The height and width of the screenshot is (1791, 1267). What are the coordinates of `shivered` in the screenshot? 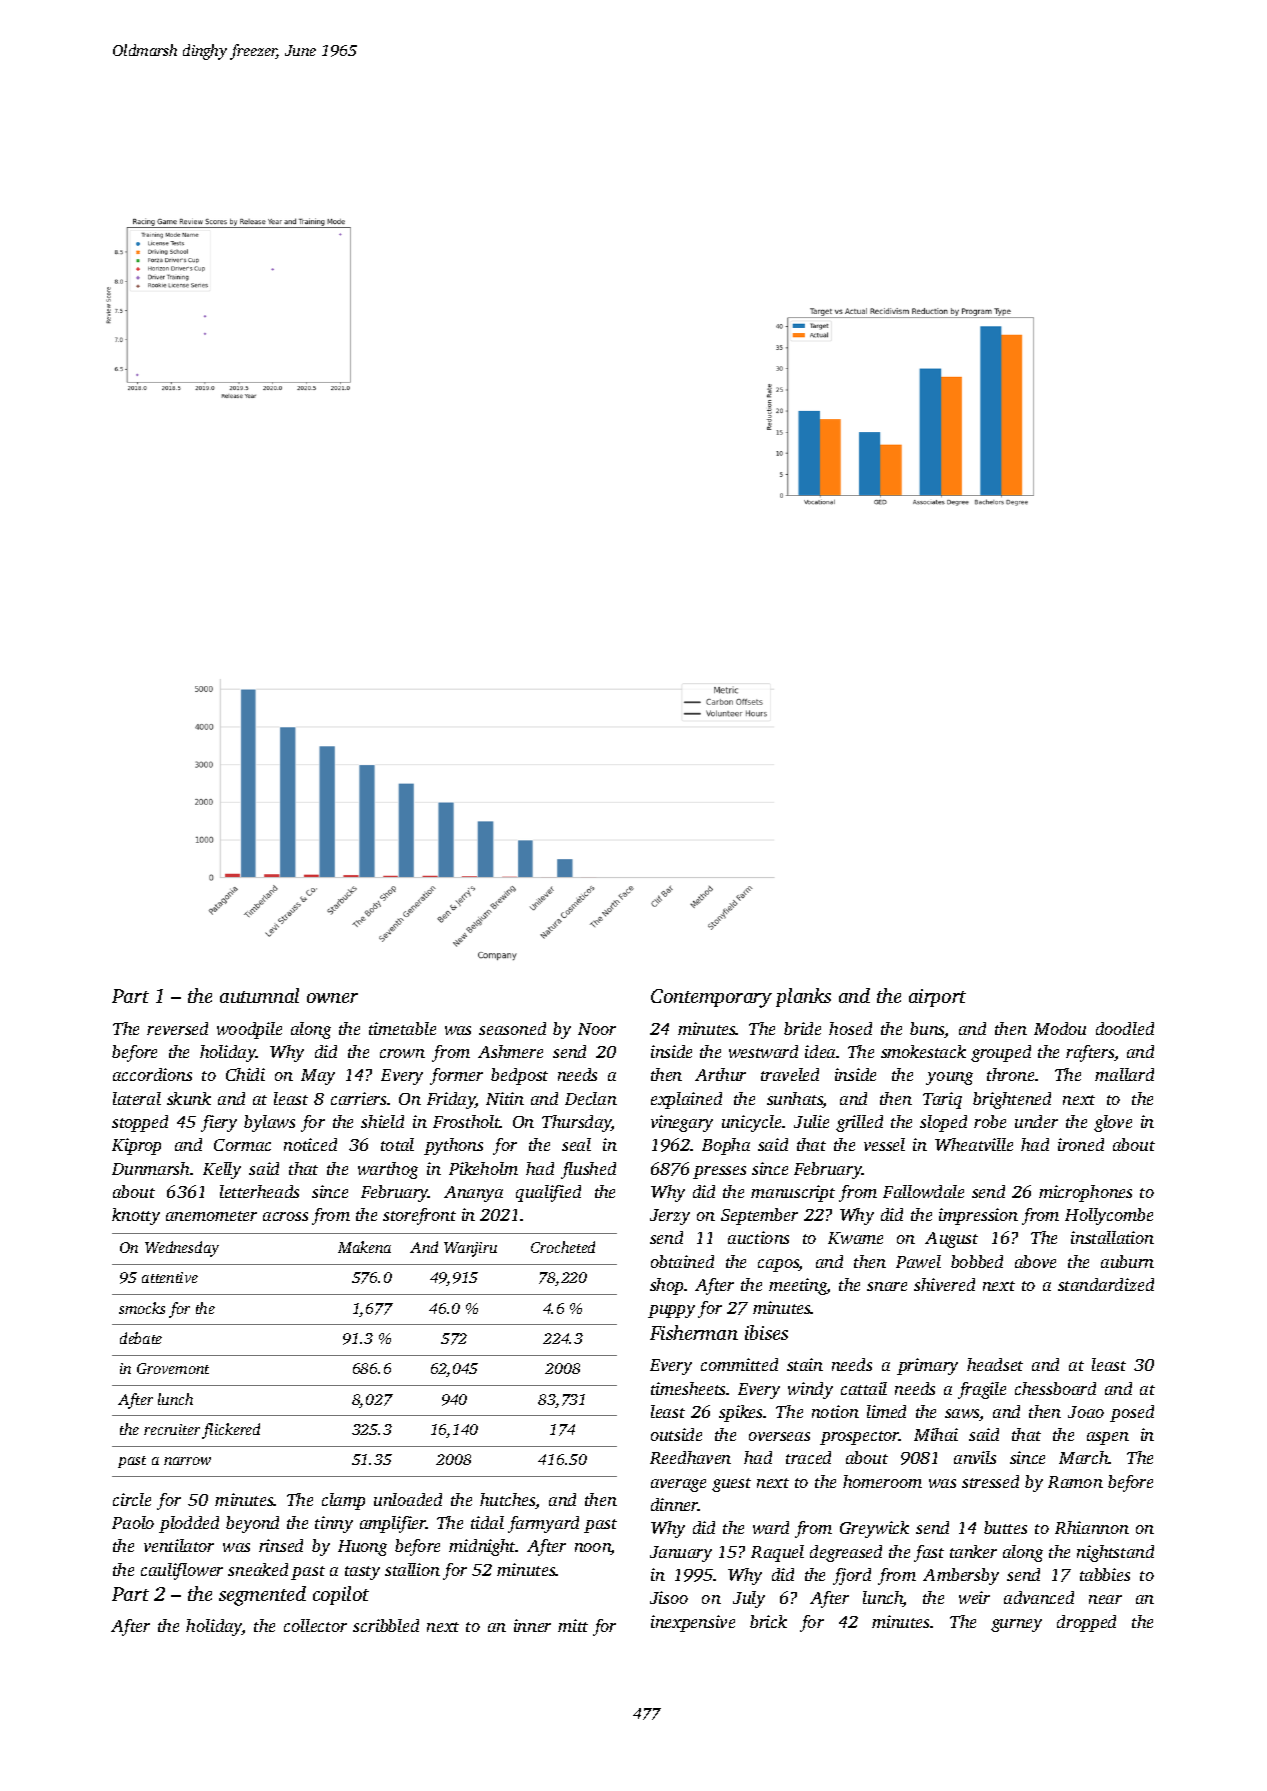 It's located at (944, 1284).
